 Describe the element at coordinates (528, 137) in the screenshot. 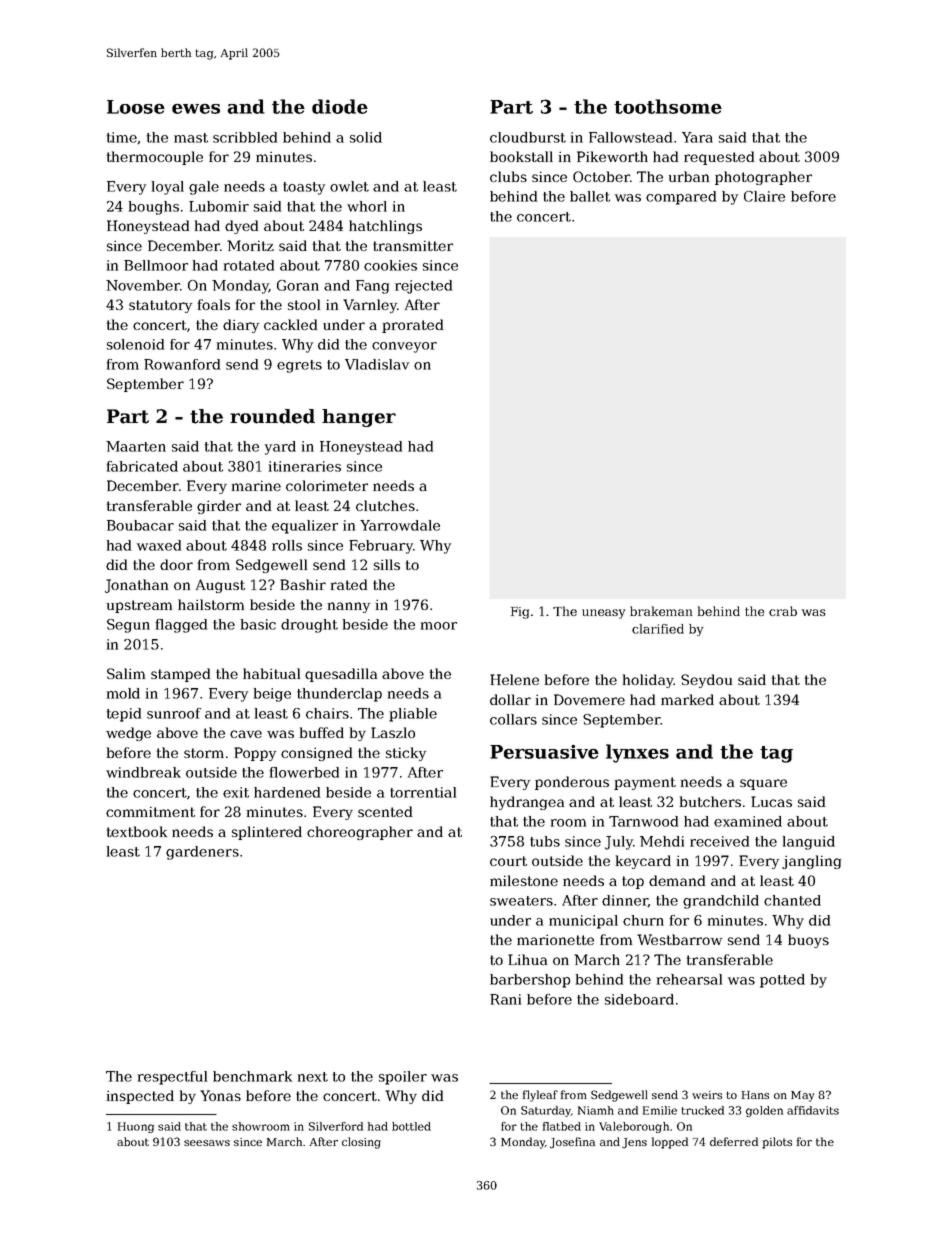

I see `cloudburst` at that location.
